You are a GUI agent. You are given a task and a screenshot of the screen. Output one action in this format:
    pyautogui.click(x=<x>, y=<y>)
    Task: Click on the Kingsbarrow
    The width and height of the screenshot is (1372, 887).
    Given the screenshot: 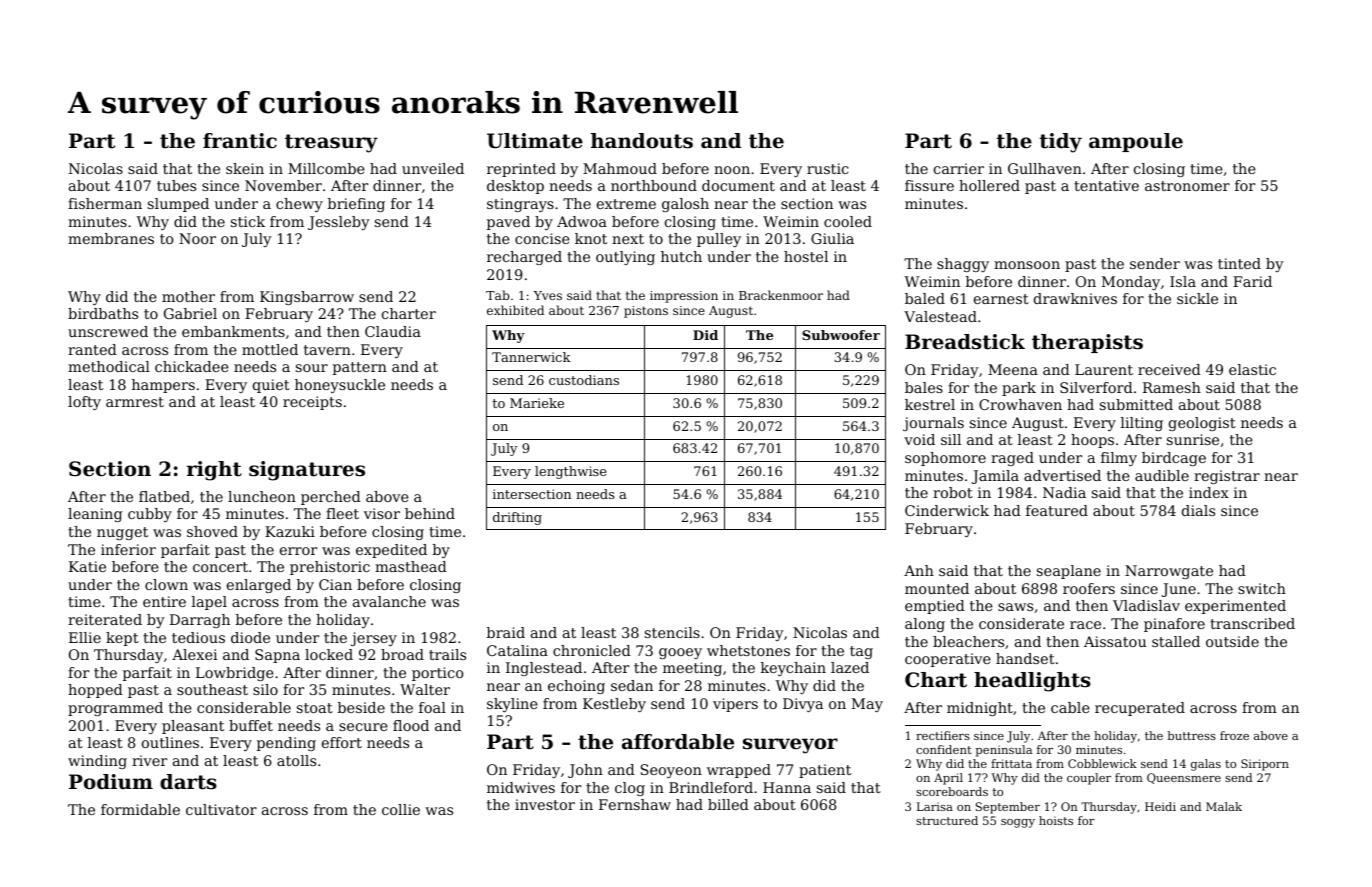 What is the action you would take?
    pyautogui.click(x=307, y=298)
